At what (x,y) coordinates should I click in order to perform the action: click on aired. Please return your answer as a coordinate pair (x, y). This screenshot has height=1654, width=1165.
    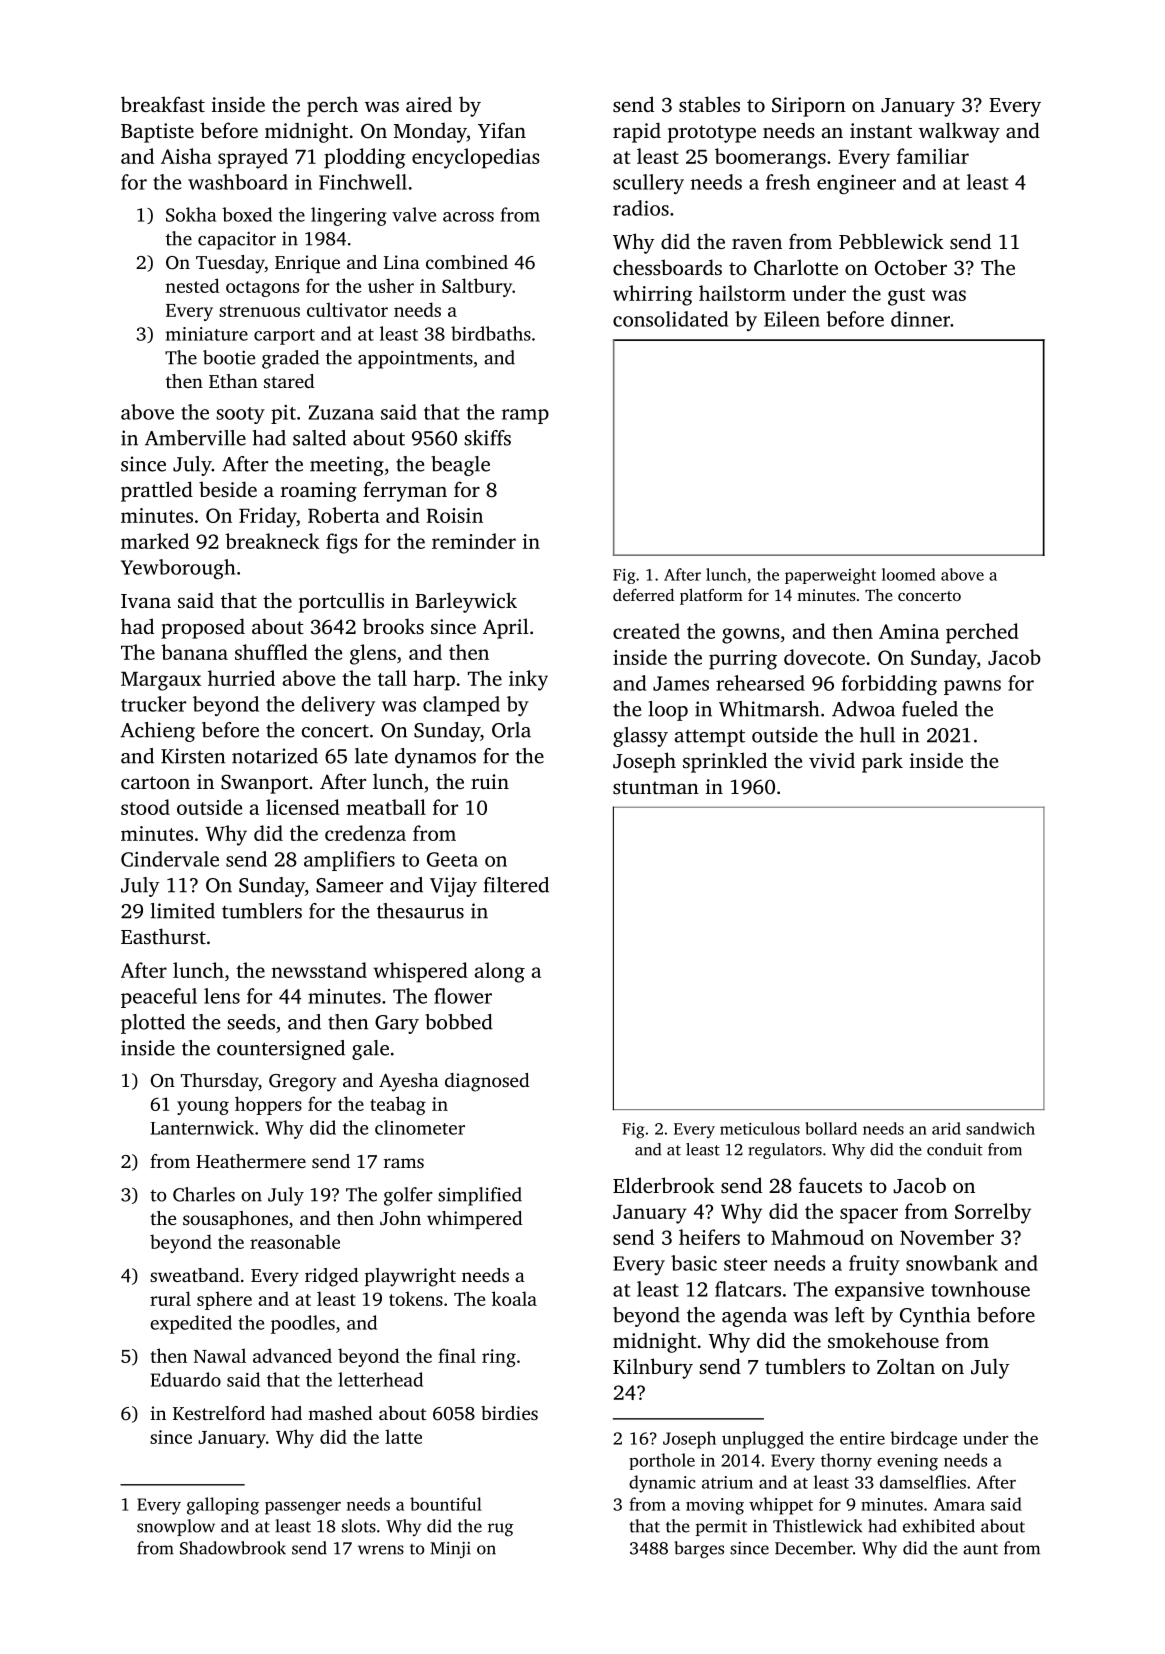
    Looking at the image, I should click on (429, 104).
